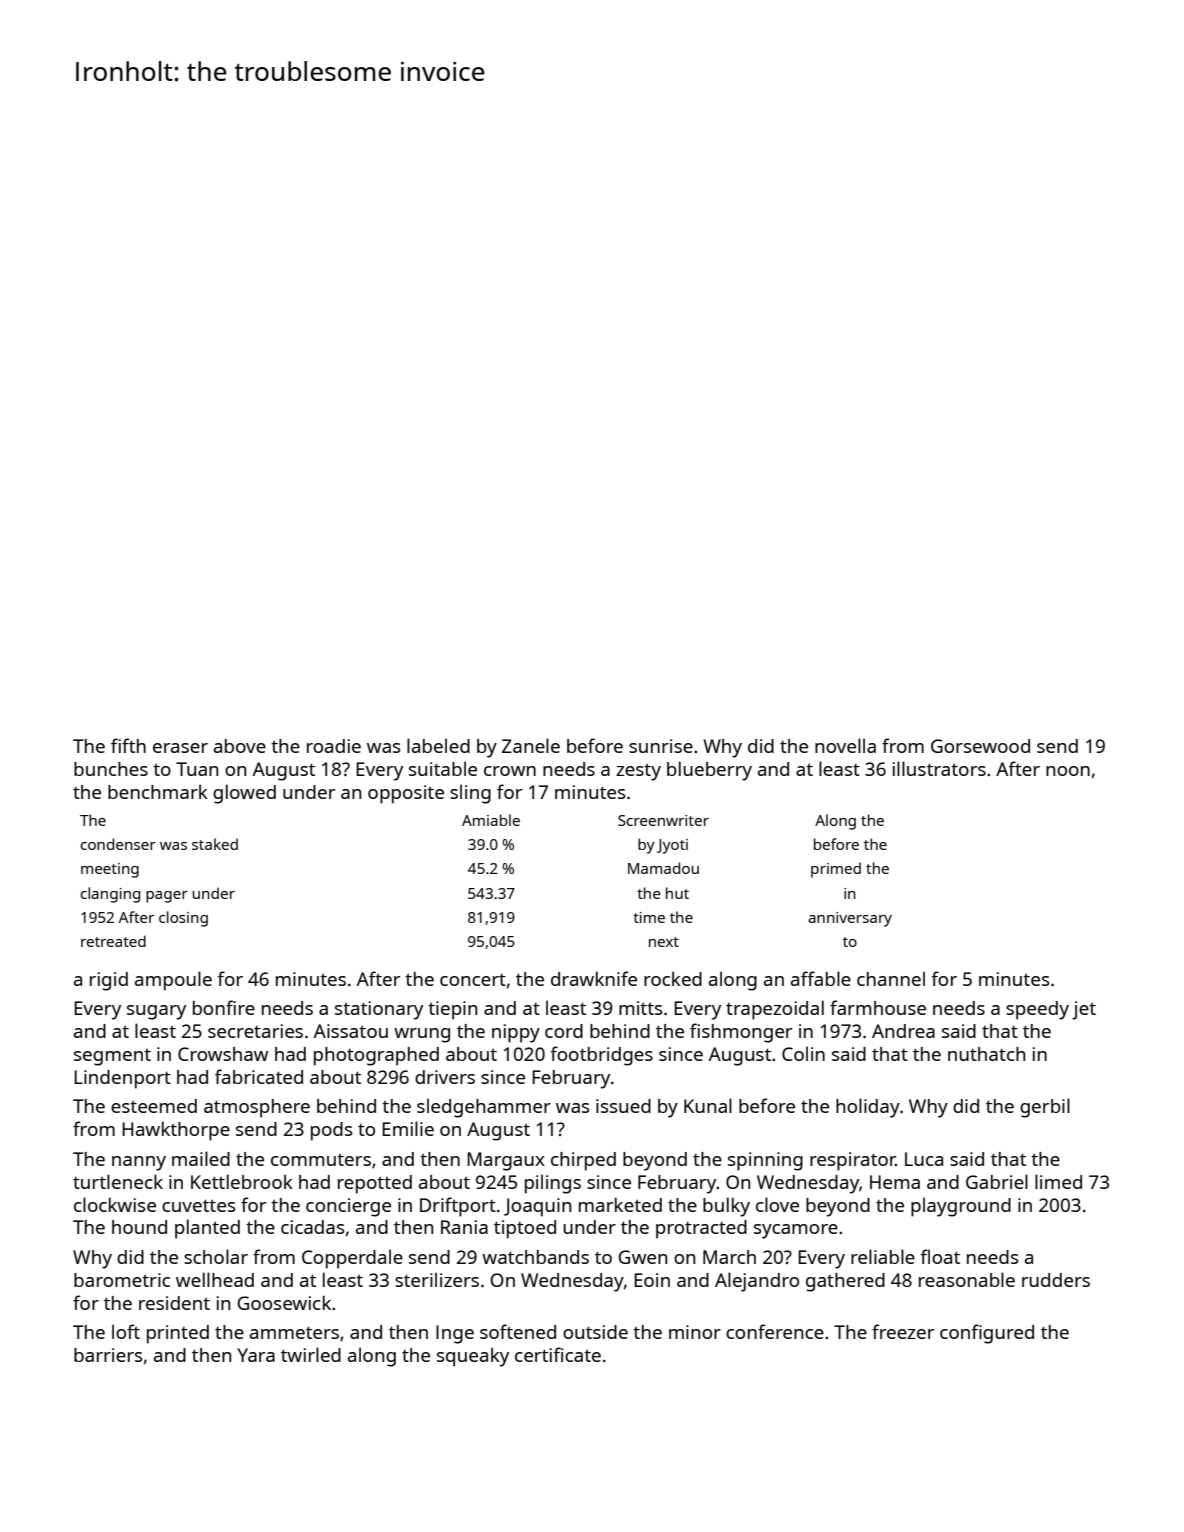  Describe the element at coordinates (110, 895) in the screenshot. I see `clanging` at that location.
